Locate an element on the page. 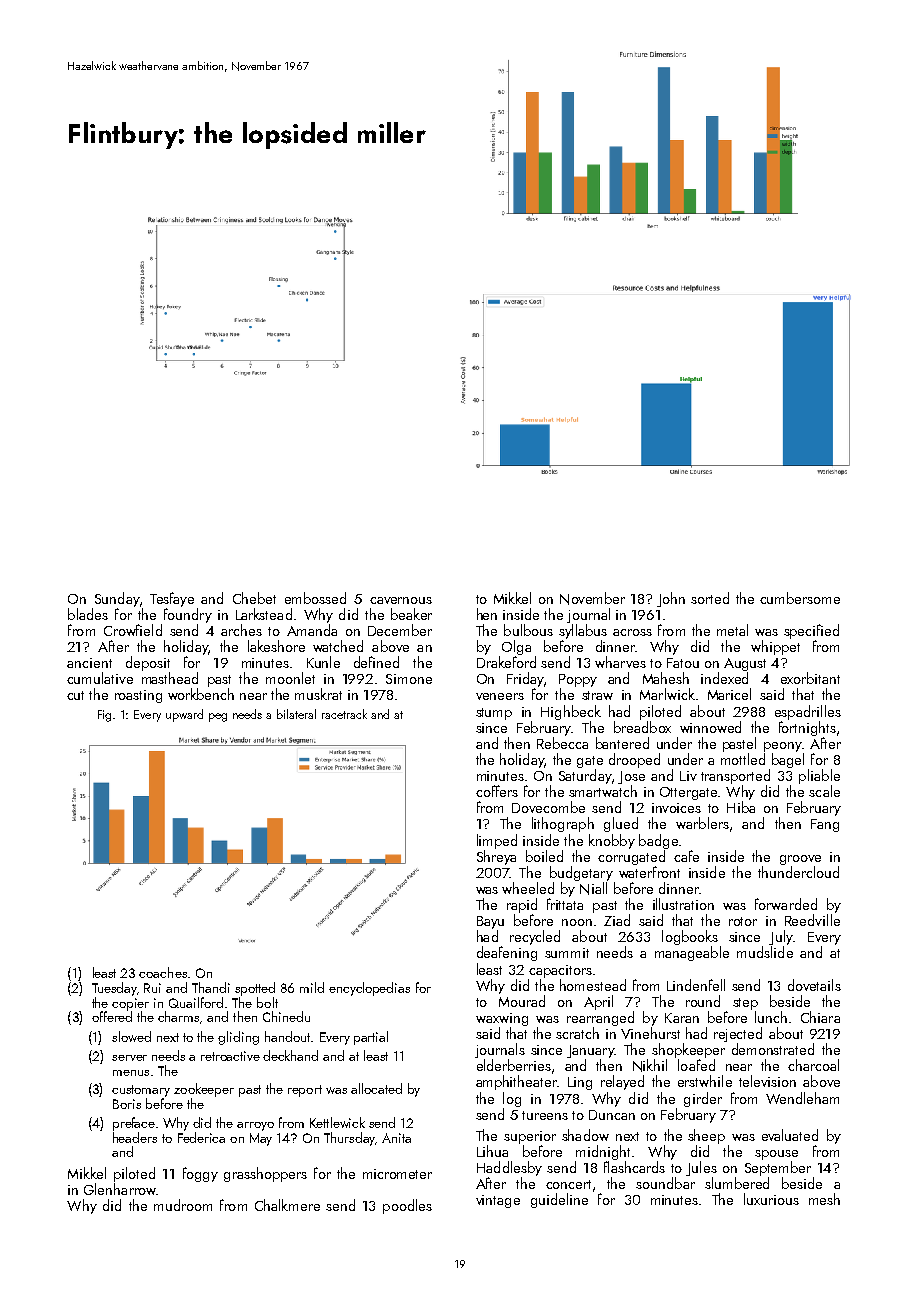 This image has height=1316, width=908. Quailford is located at coordinates (196, 1002).
